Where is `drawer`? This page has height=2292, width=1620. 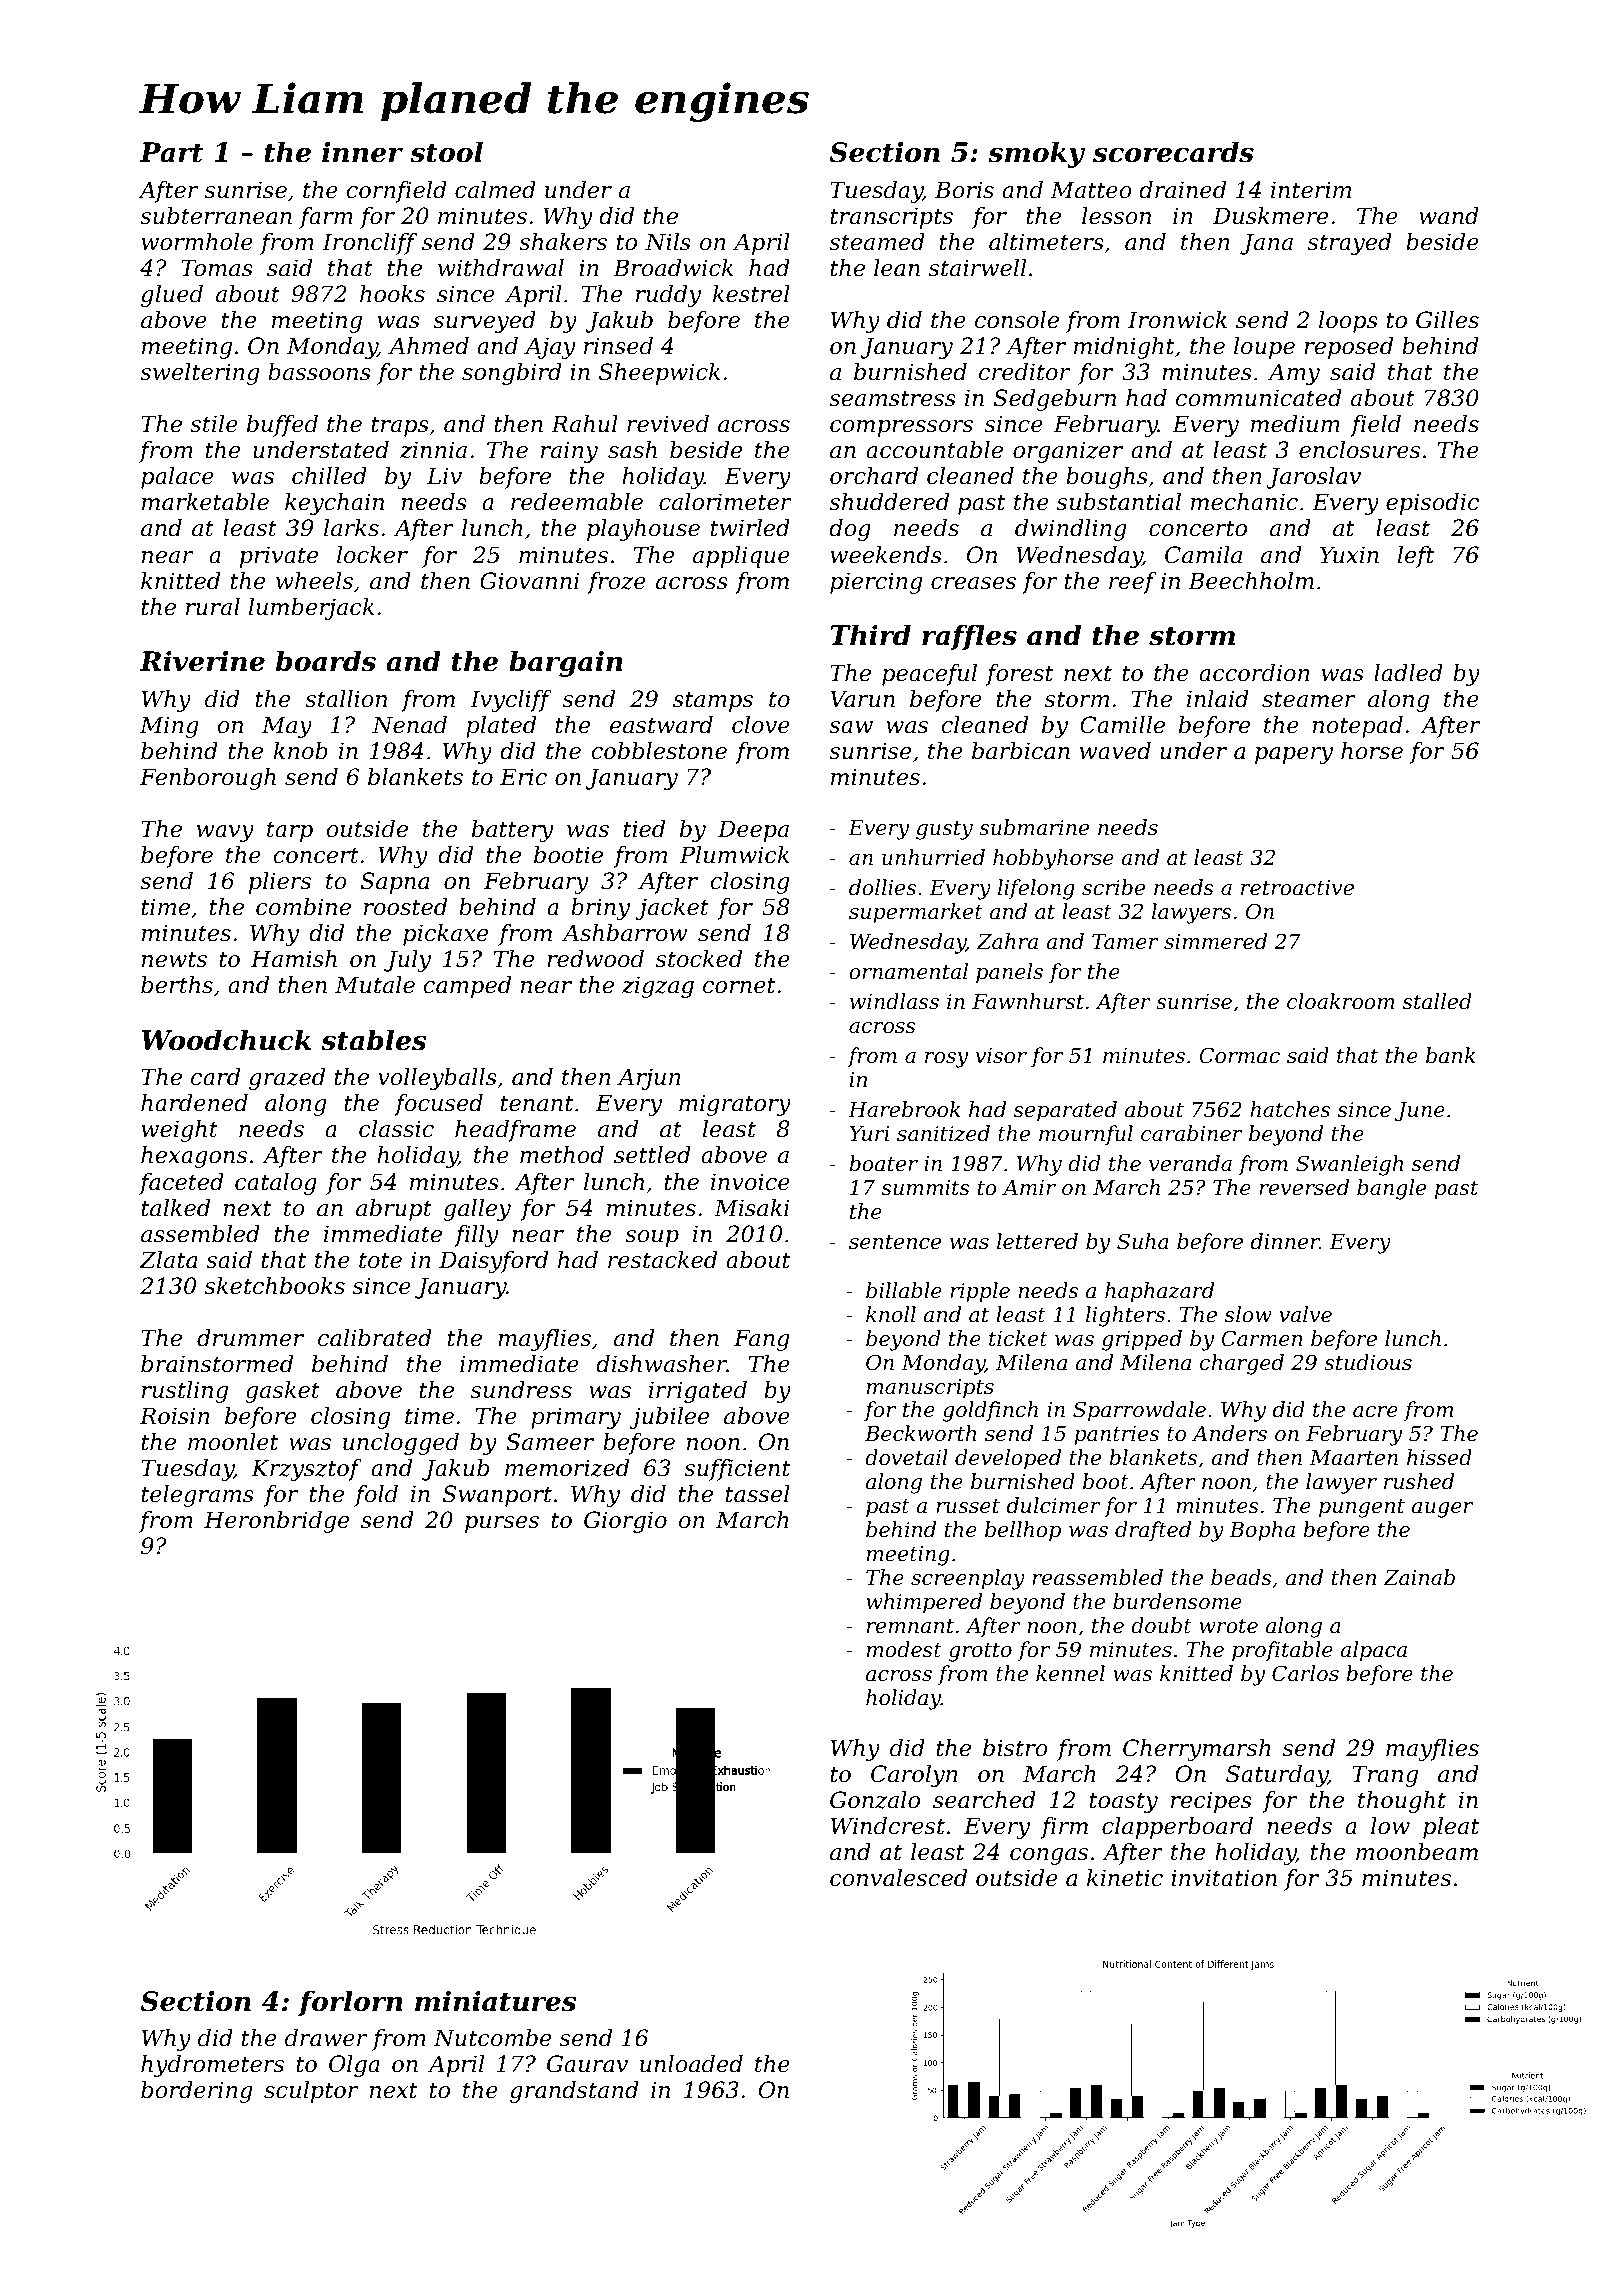 drawer is located at coordinates (326, 2038).
